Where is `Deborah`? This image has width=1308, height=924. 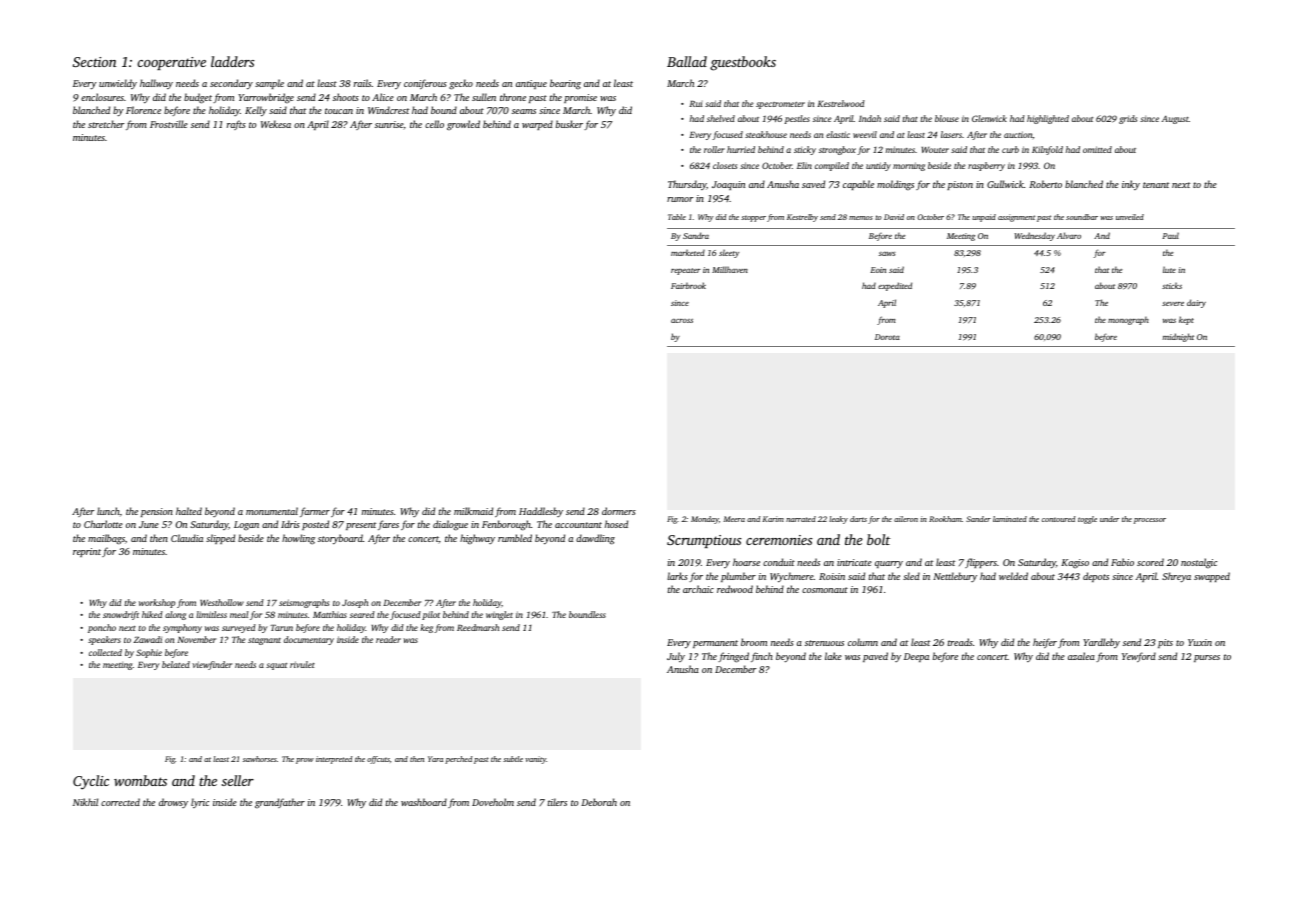 Deborah is located at coordinates (599, 802).
